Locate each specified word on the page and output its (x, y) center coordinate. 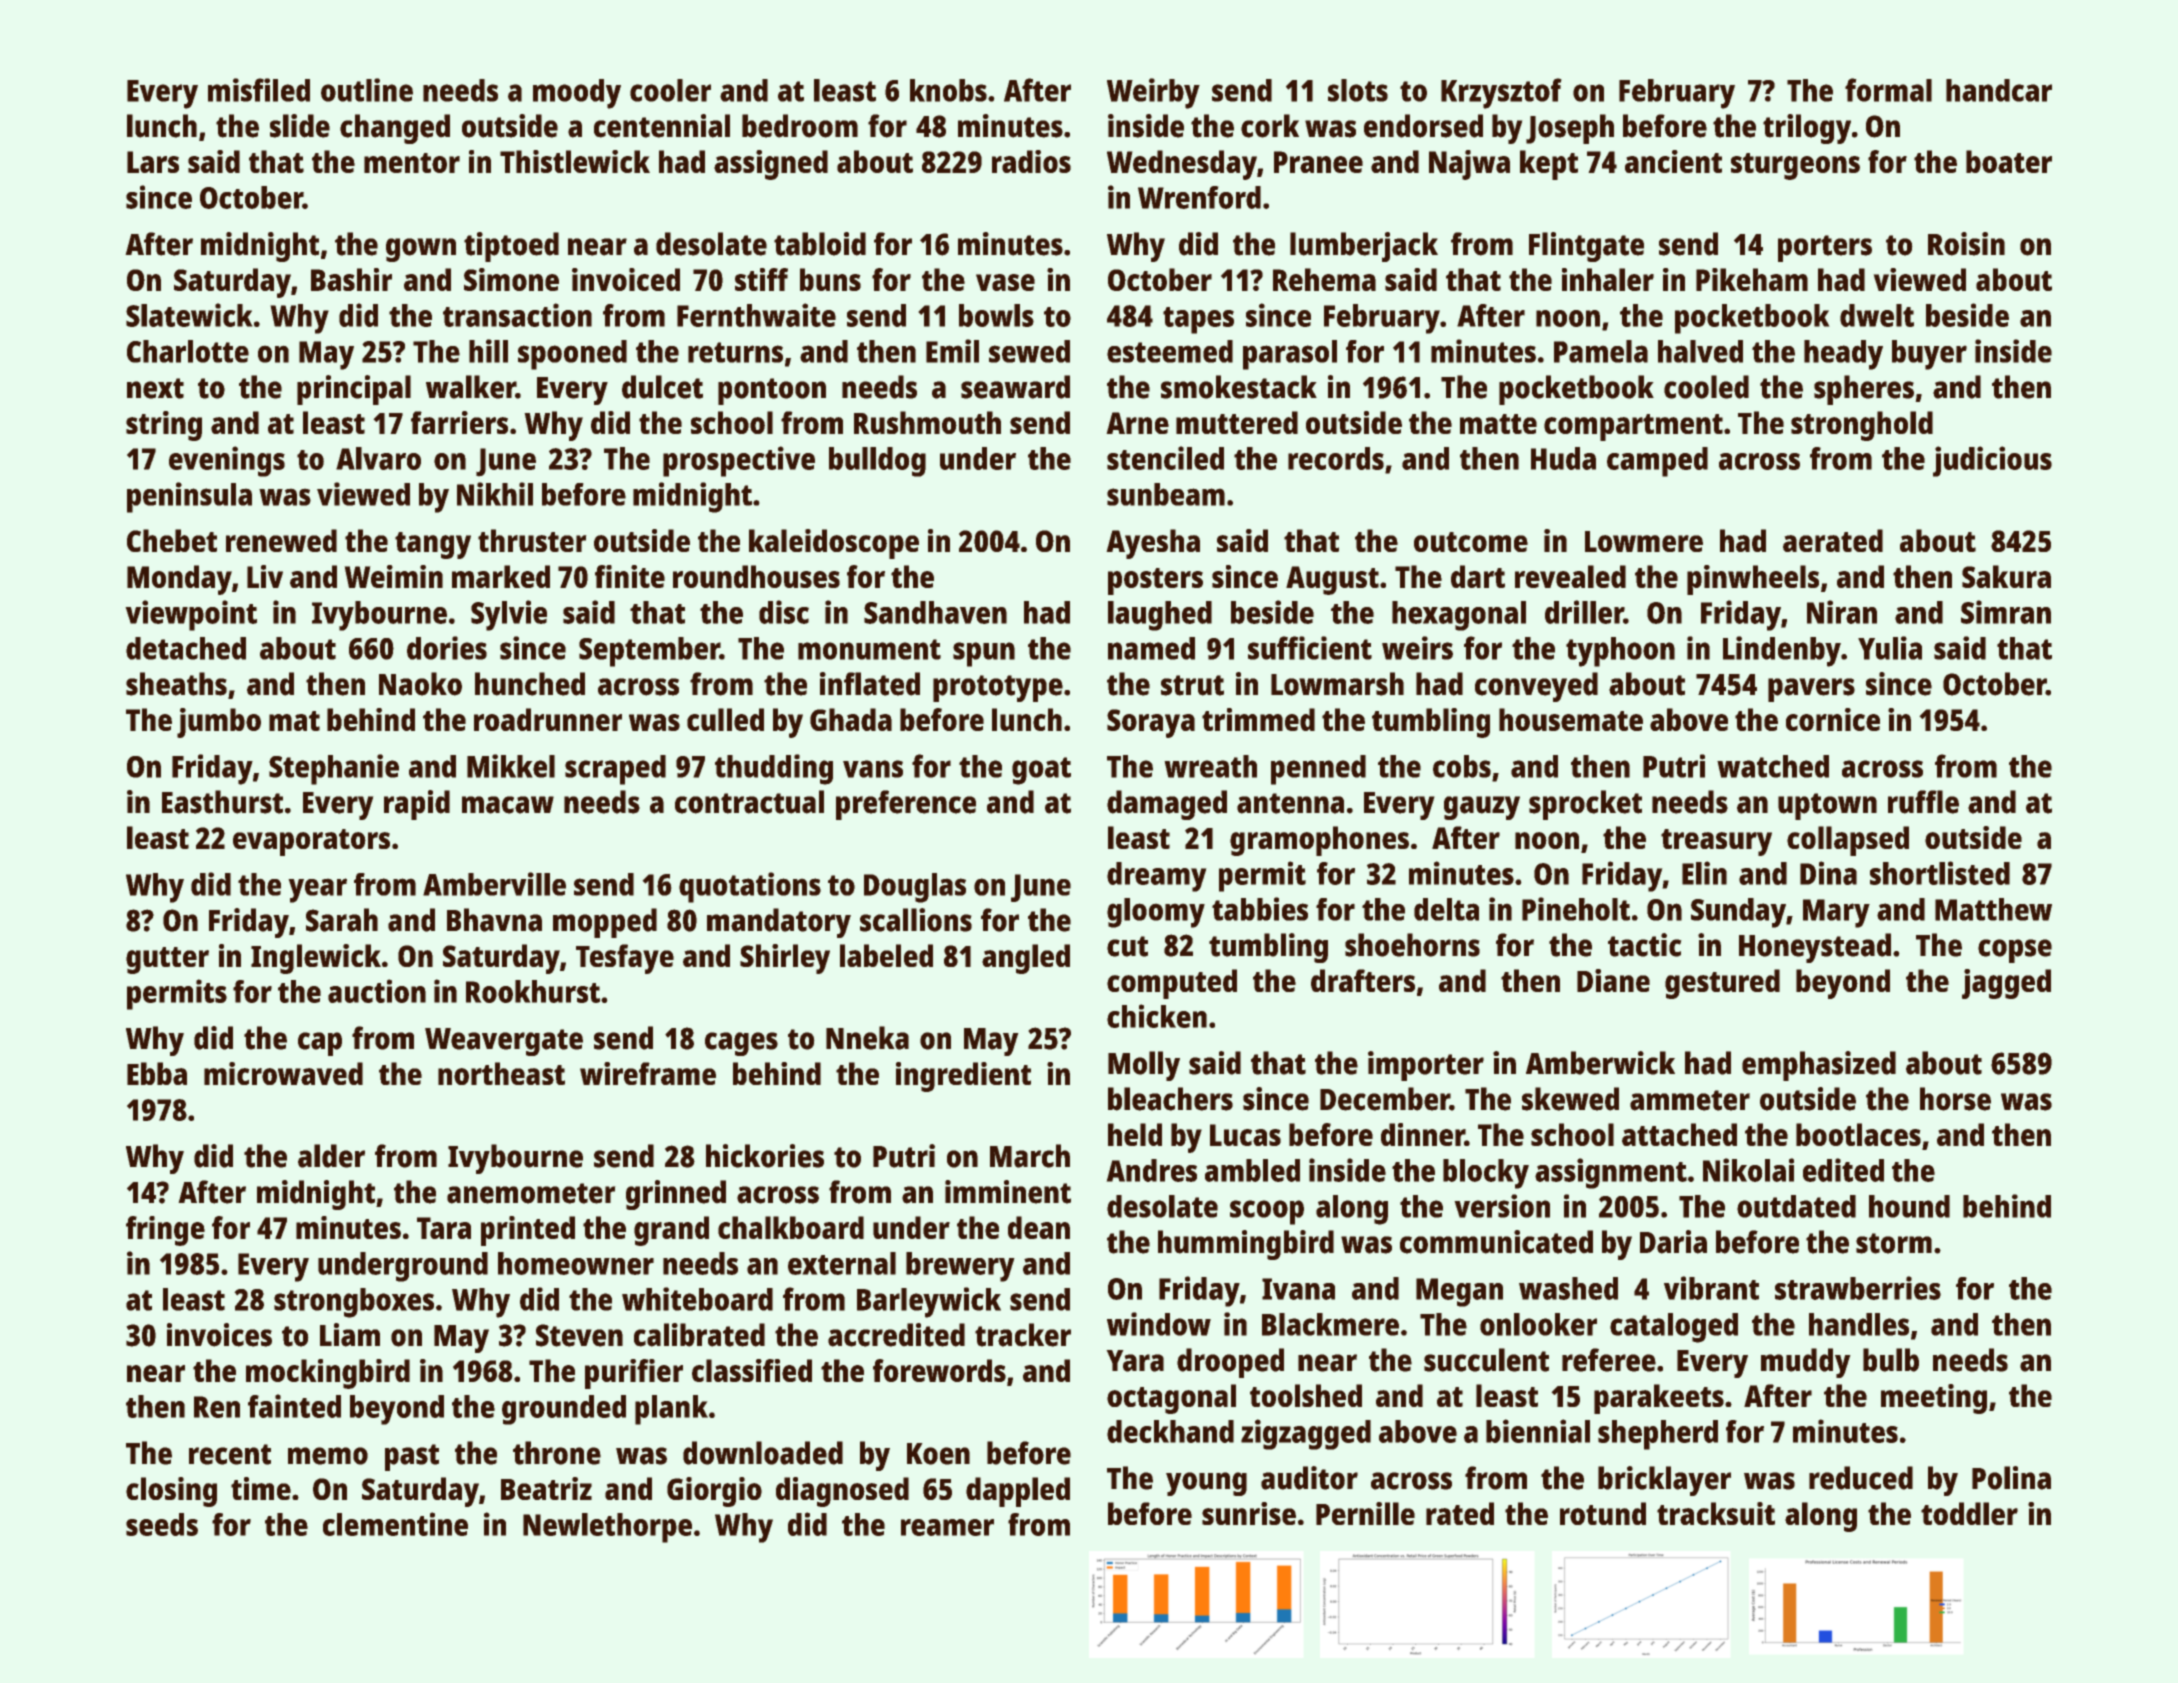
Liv (265, 576)
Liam (350, 1335)
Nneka (867, 1038)
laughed (1160, 616)
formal (1888, 90)
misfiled (259, 90)
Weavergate (504, 1042)
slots (1358, 90)
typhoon (1620, 652)
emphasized (1819, 1066)
